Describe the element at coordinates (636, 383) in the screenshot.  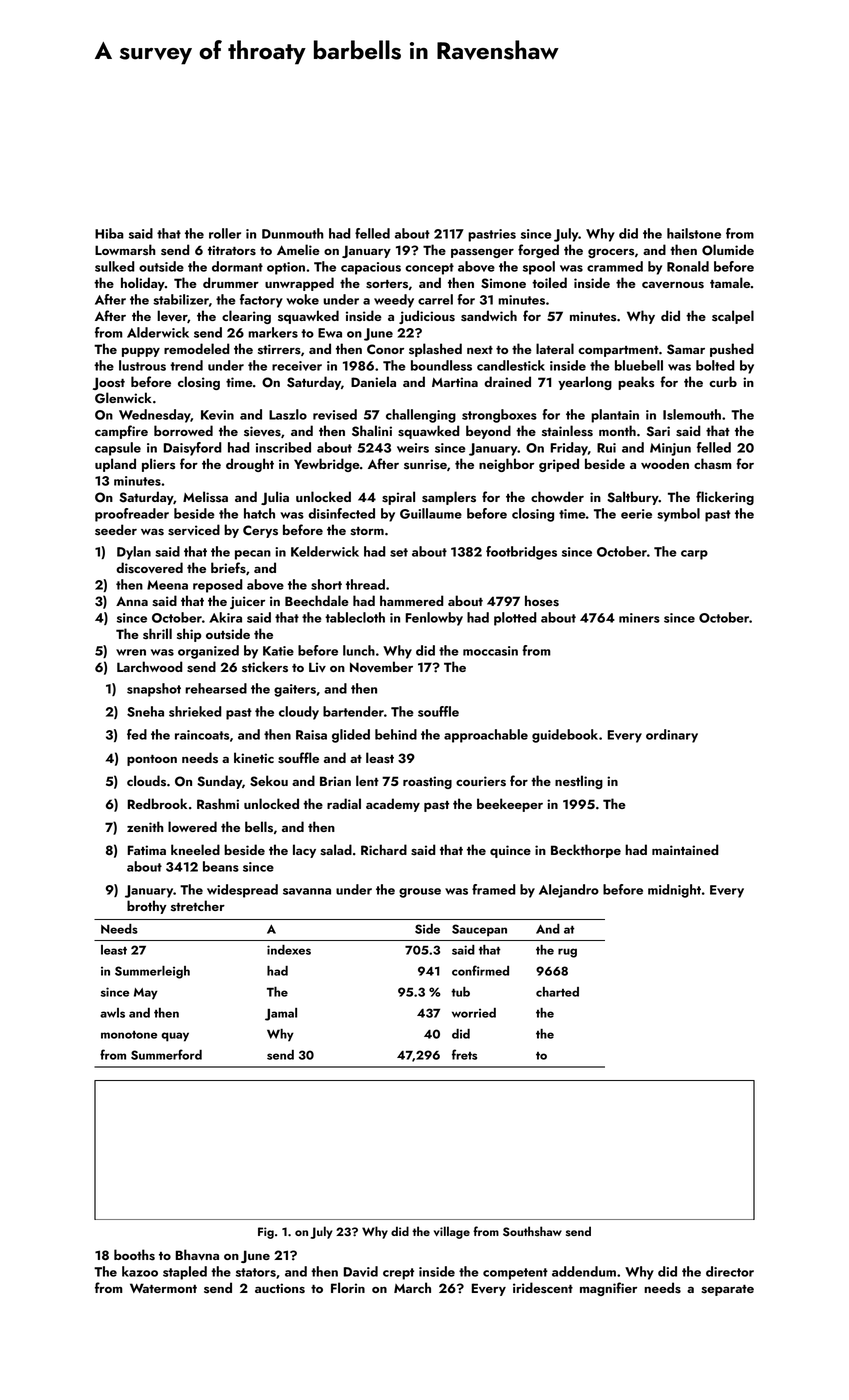
I see `peaks` at that location.
